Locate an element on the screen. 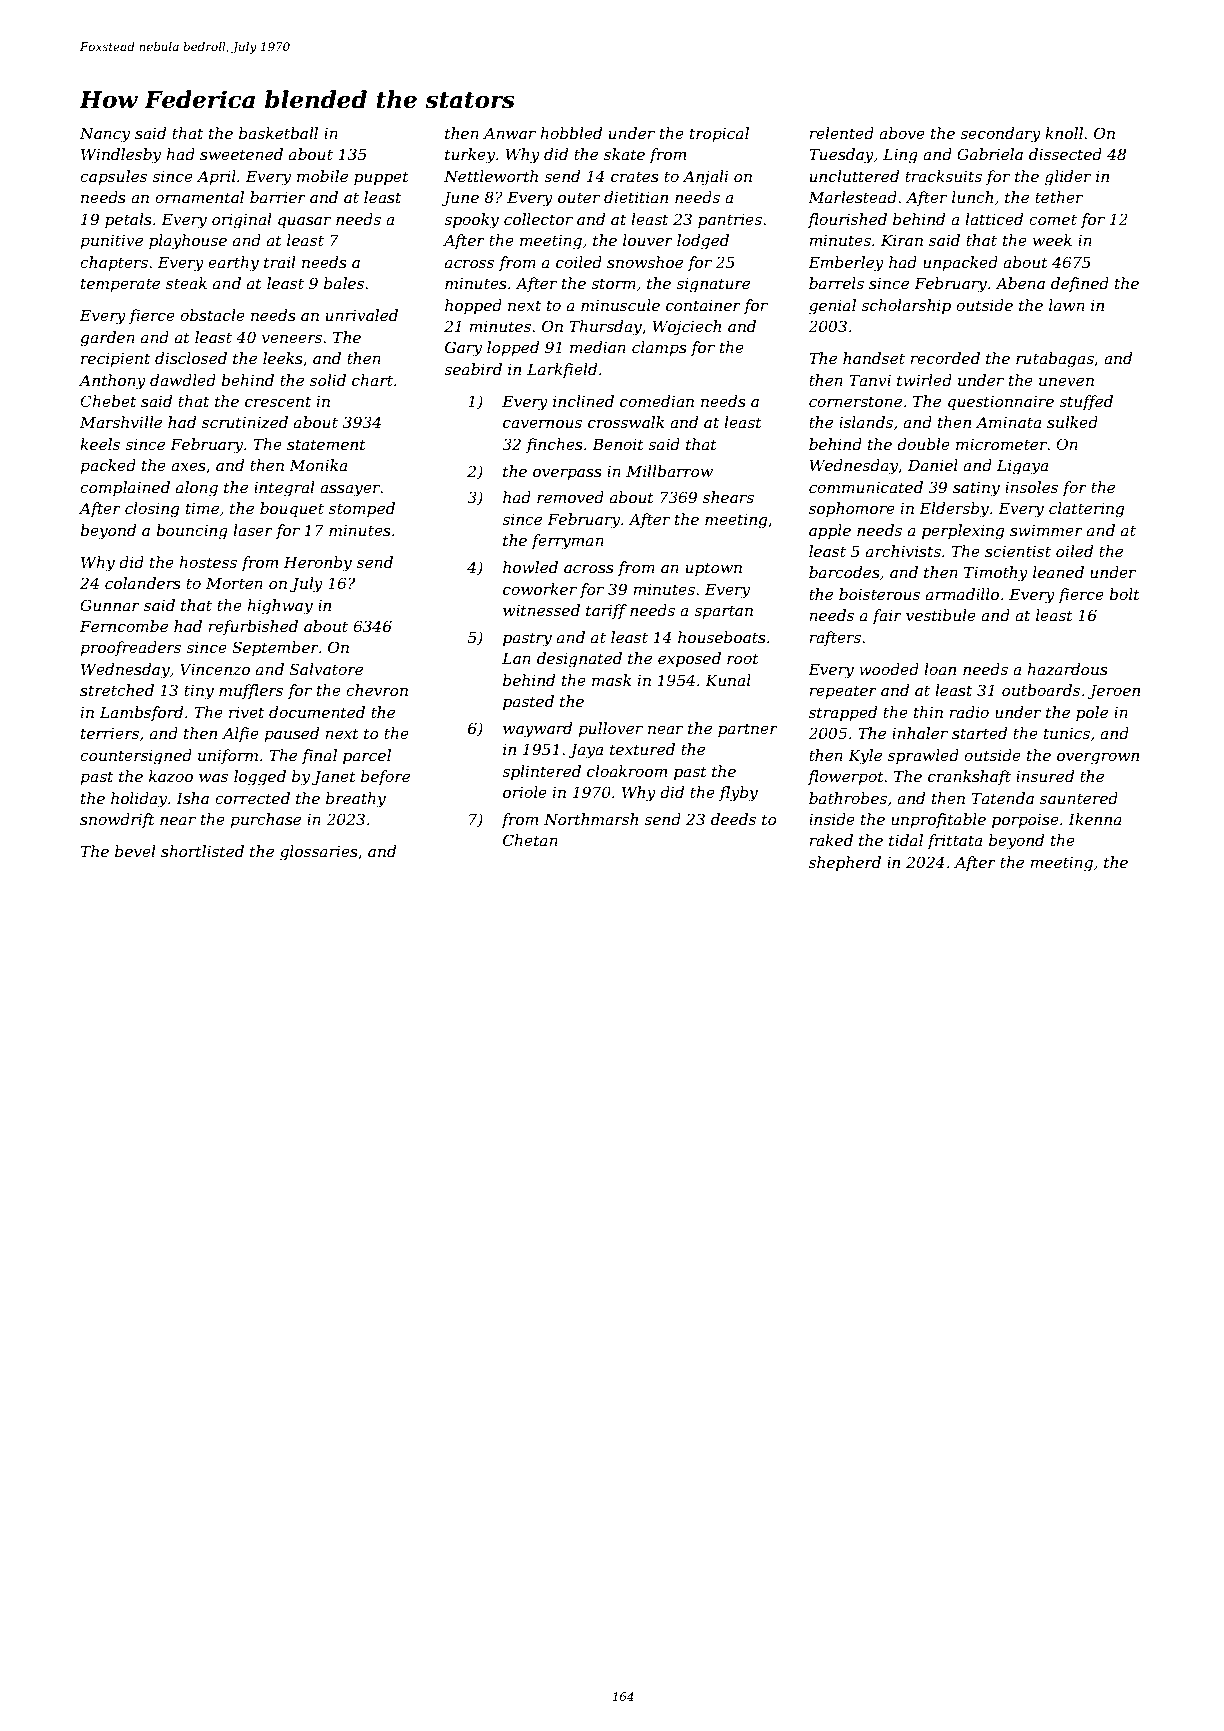  keels is located at coordinates (100, 444).
